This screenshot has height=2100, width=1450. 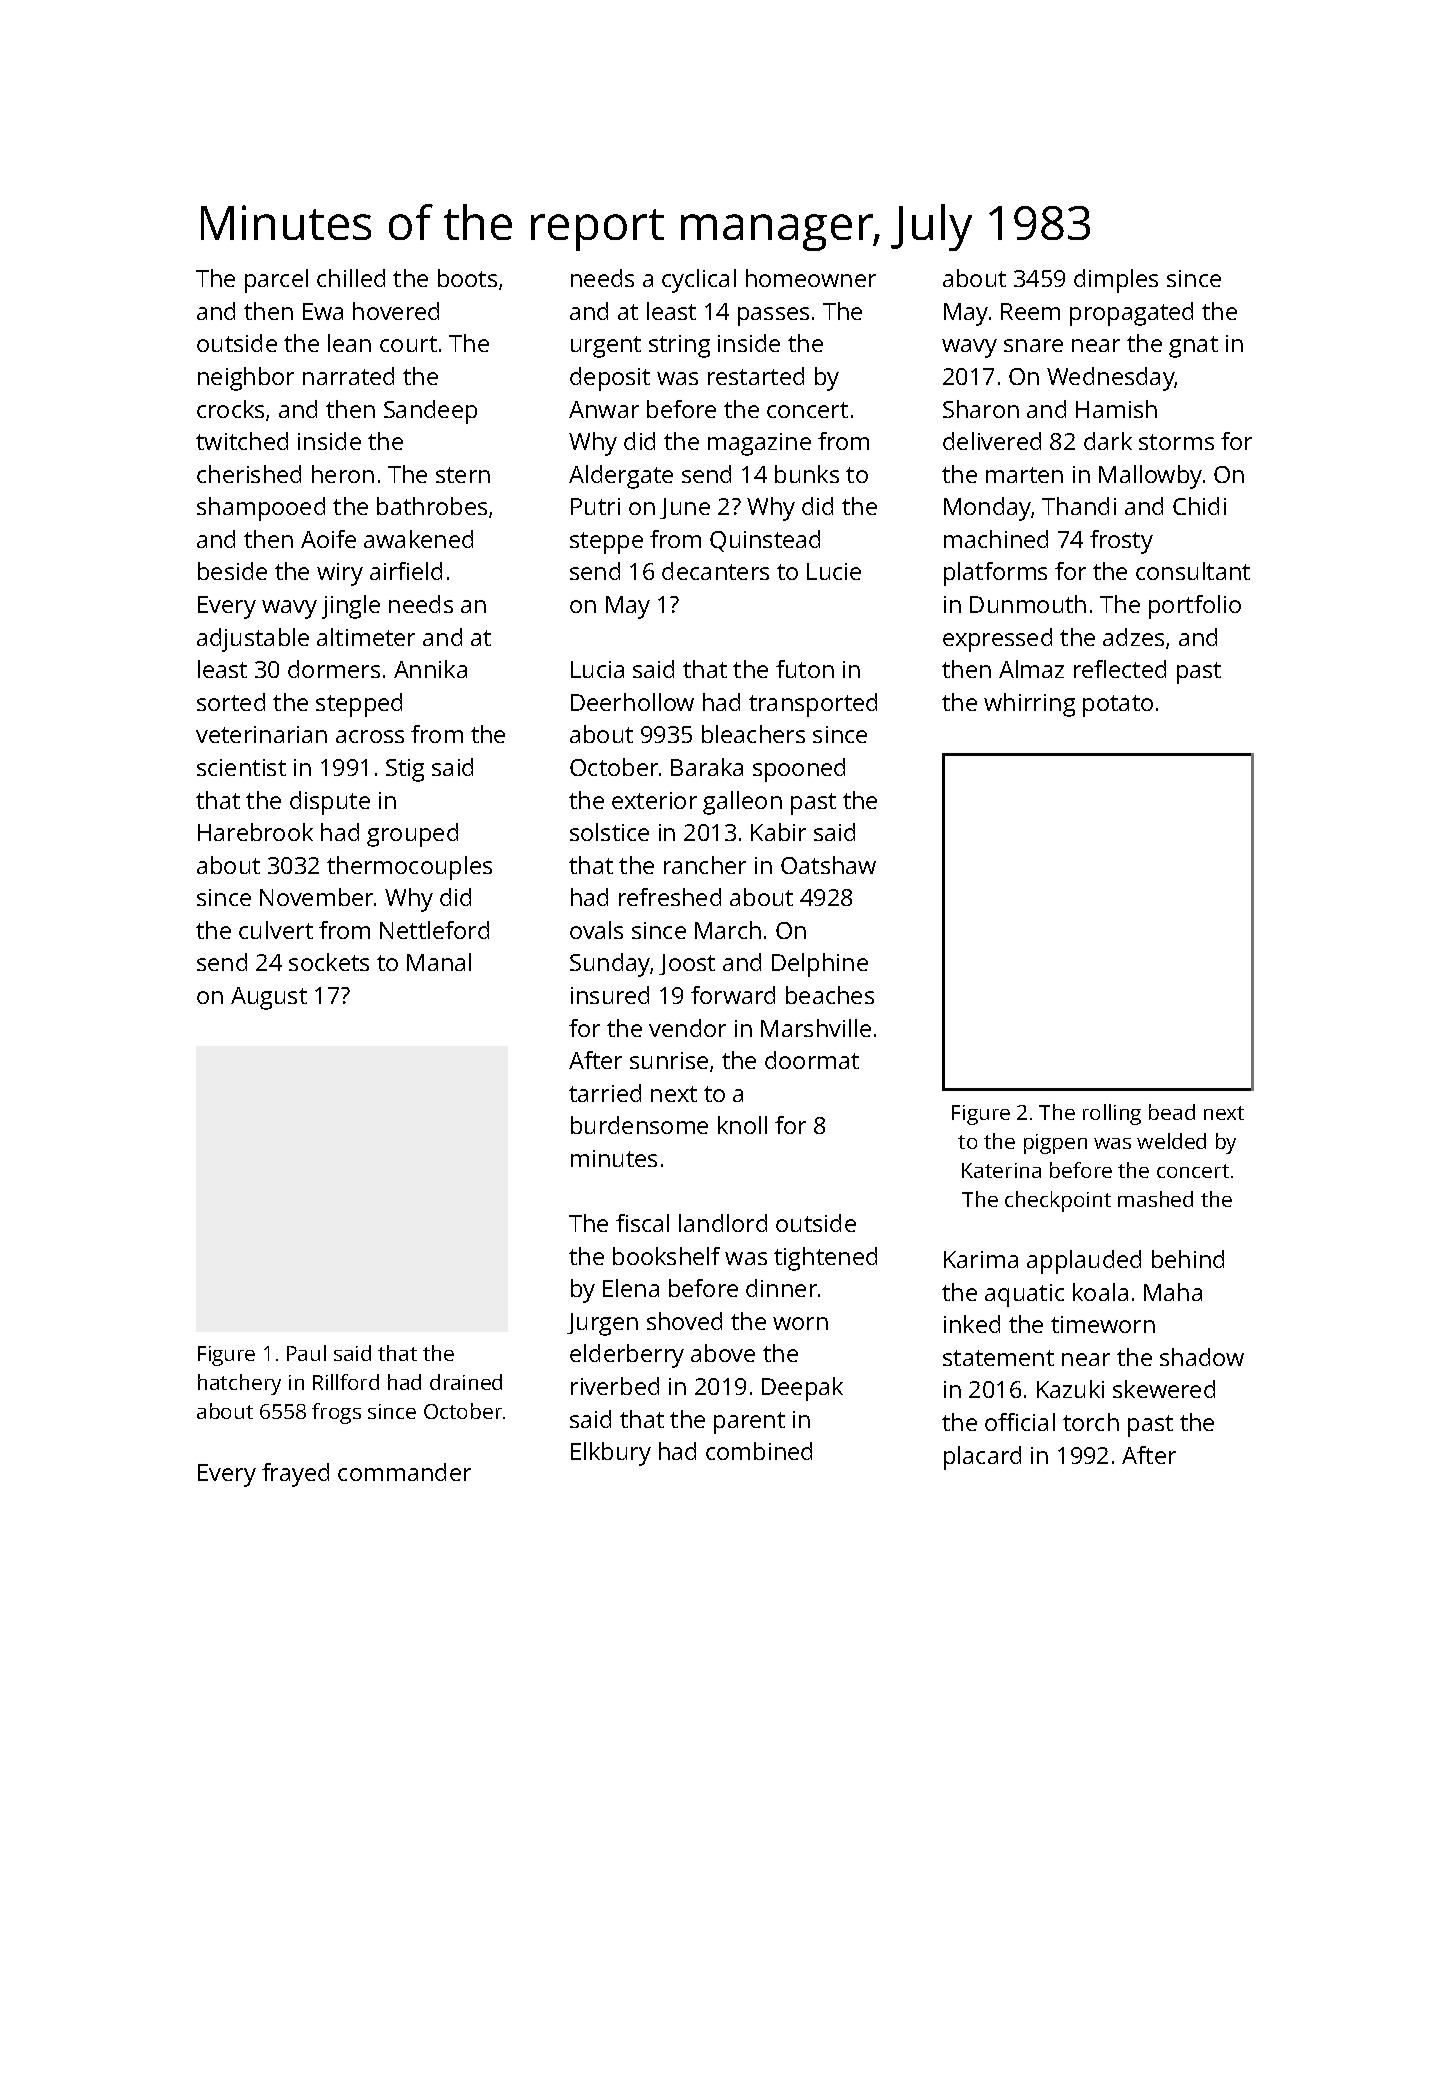 I want to click on beaches, so click(x=830, y=995).
